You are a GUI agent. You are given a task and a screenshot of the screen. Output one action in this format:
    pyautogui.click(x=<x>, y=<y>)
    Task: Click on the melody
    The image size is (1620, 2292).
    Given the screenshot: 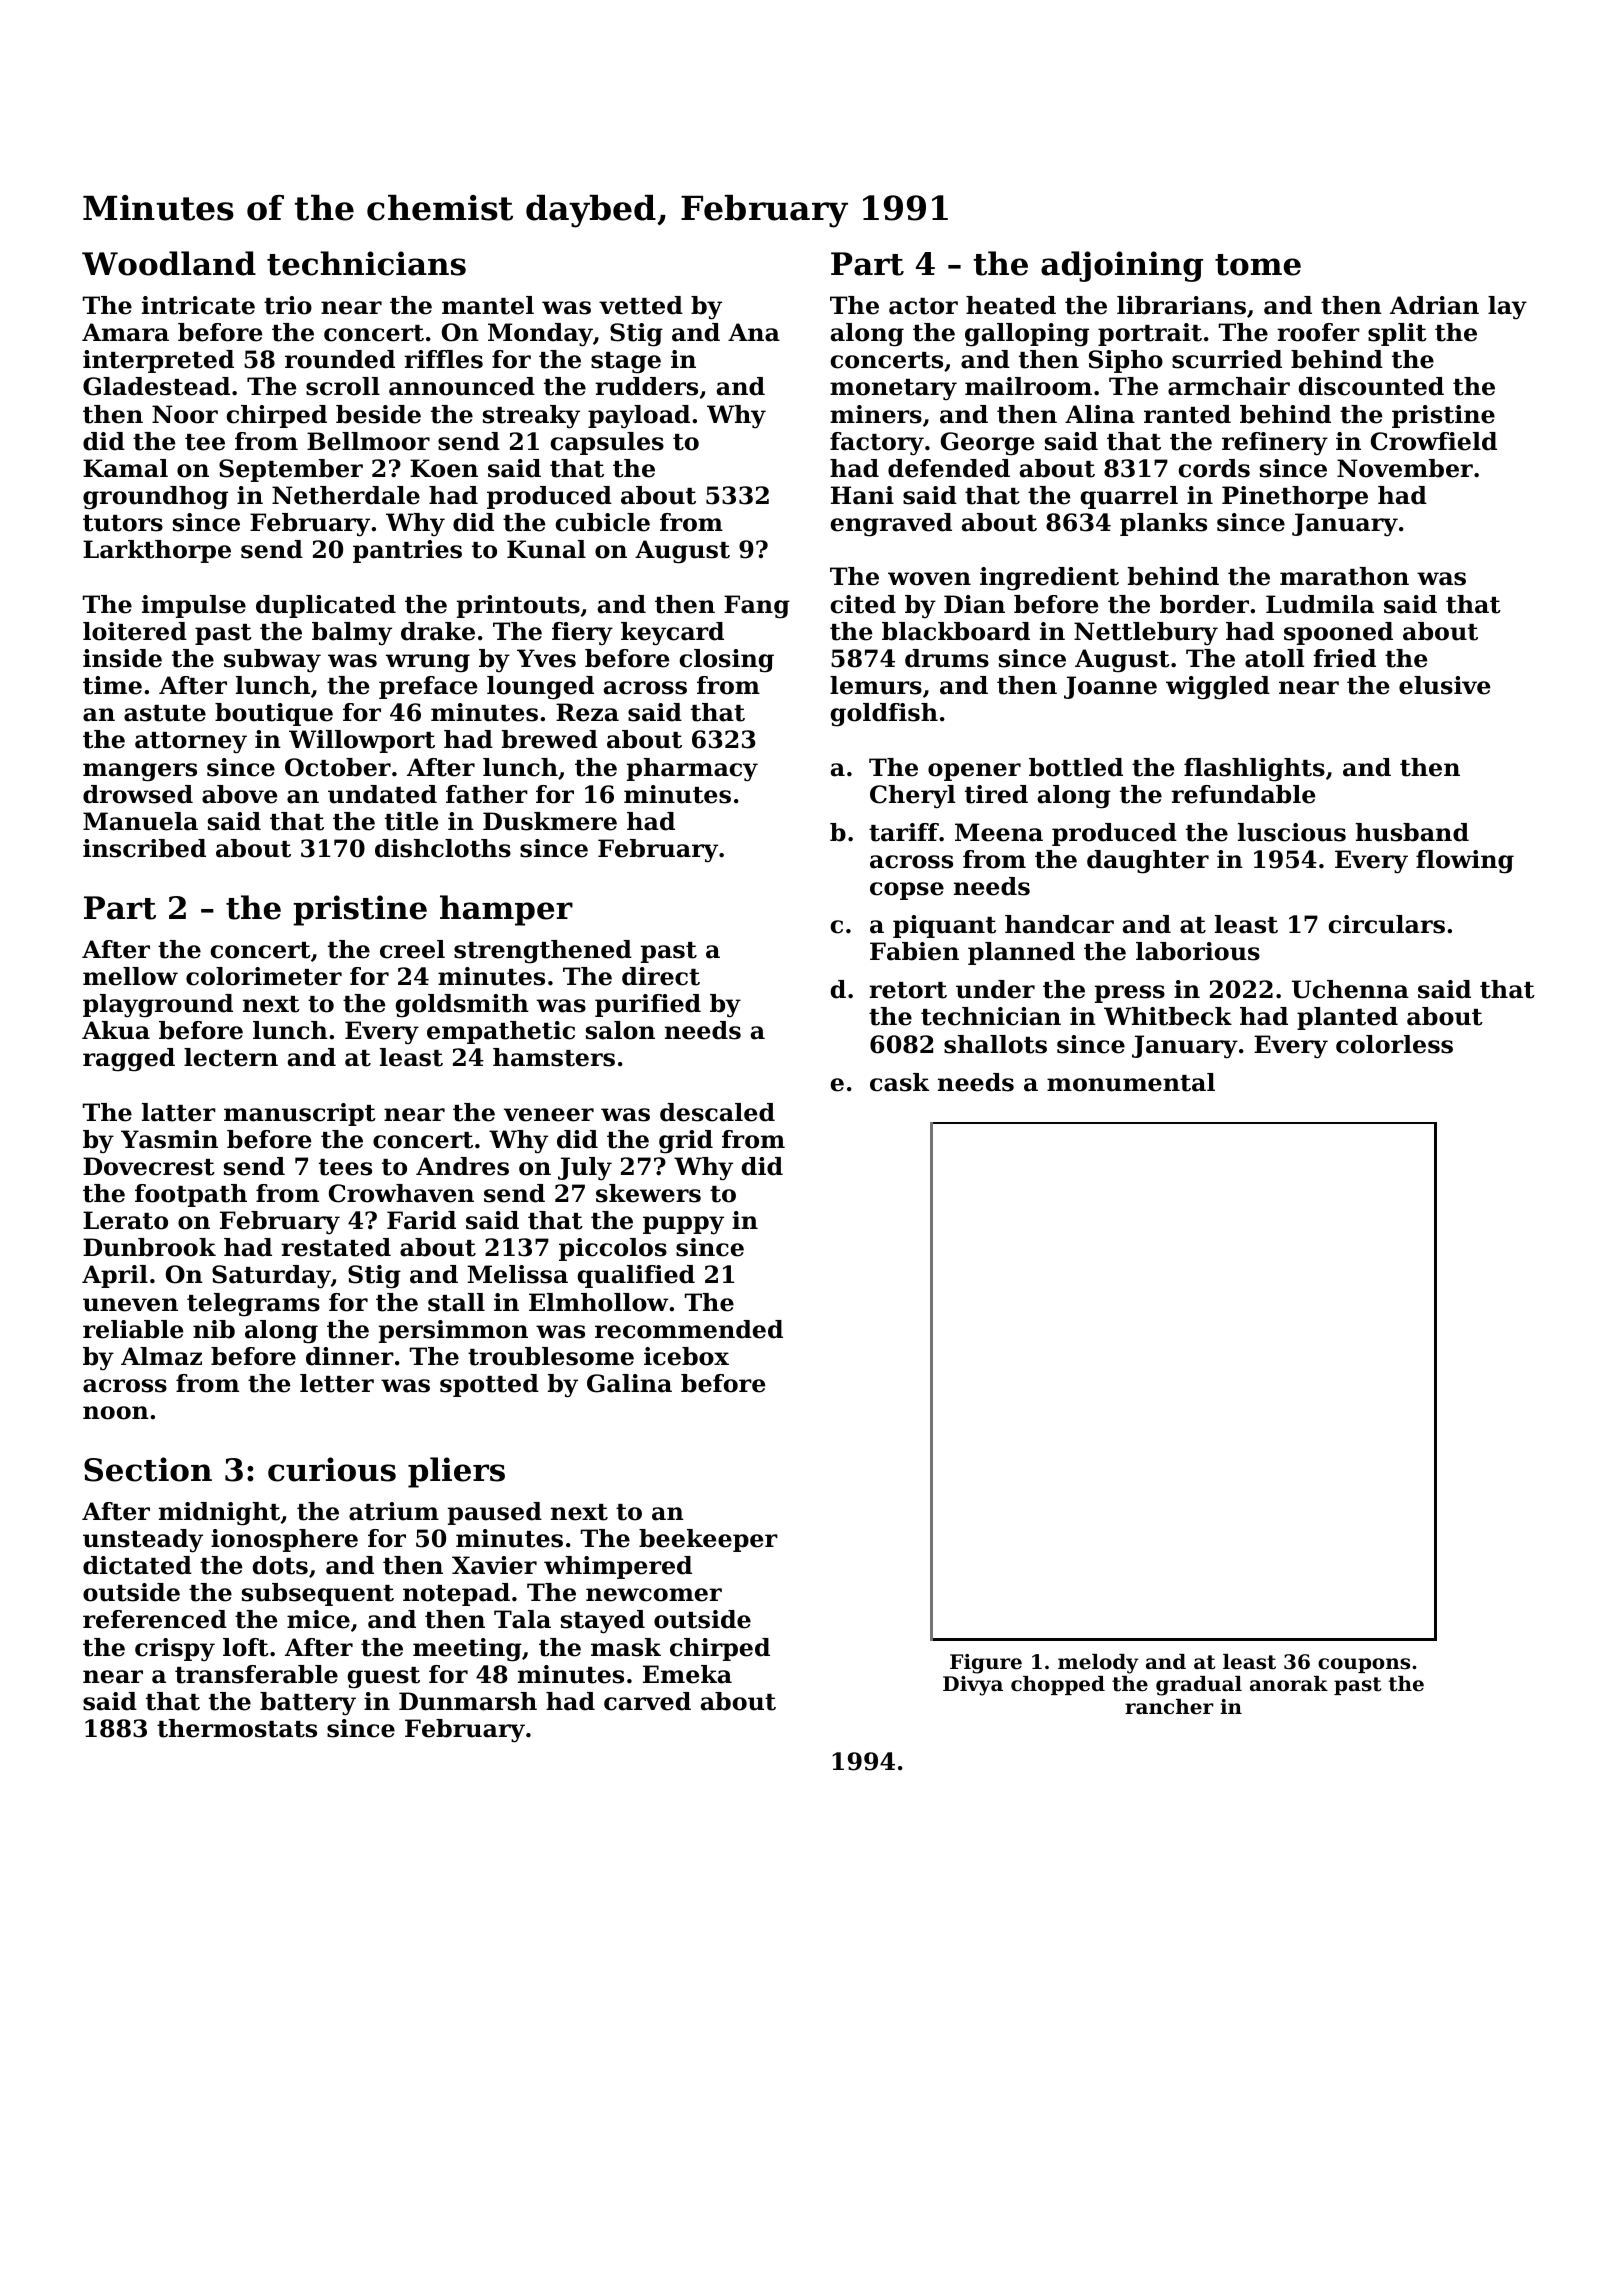 What is the action you would take?
    pyautogui.click(x=1098, y=1664)
